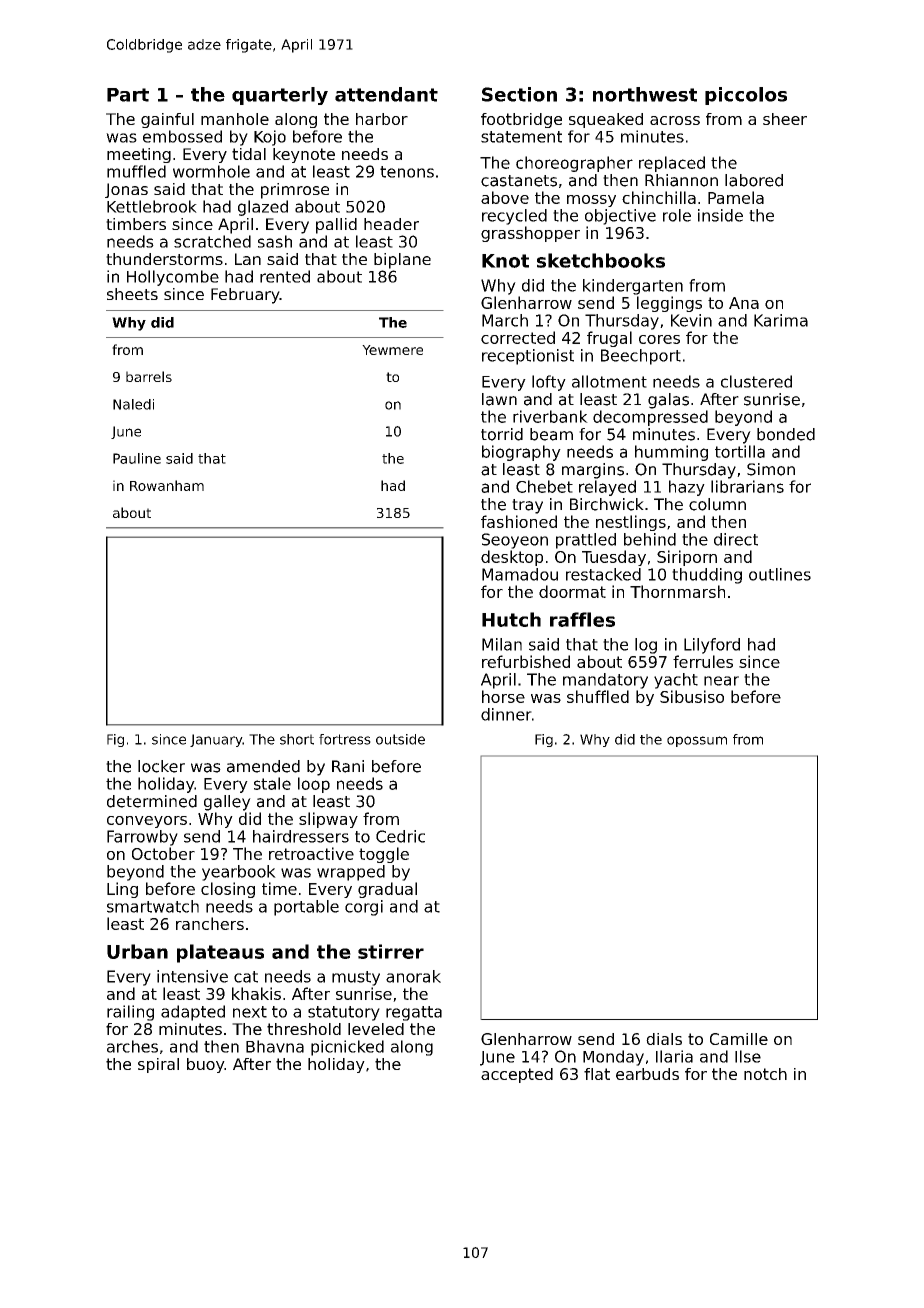  Describe the element at coordinates (348, 766) in the image. I see `Rani` at that location.
